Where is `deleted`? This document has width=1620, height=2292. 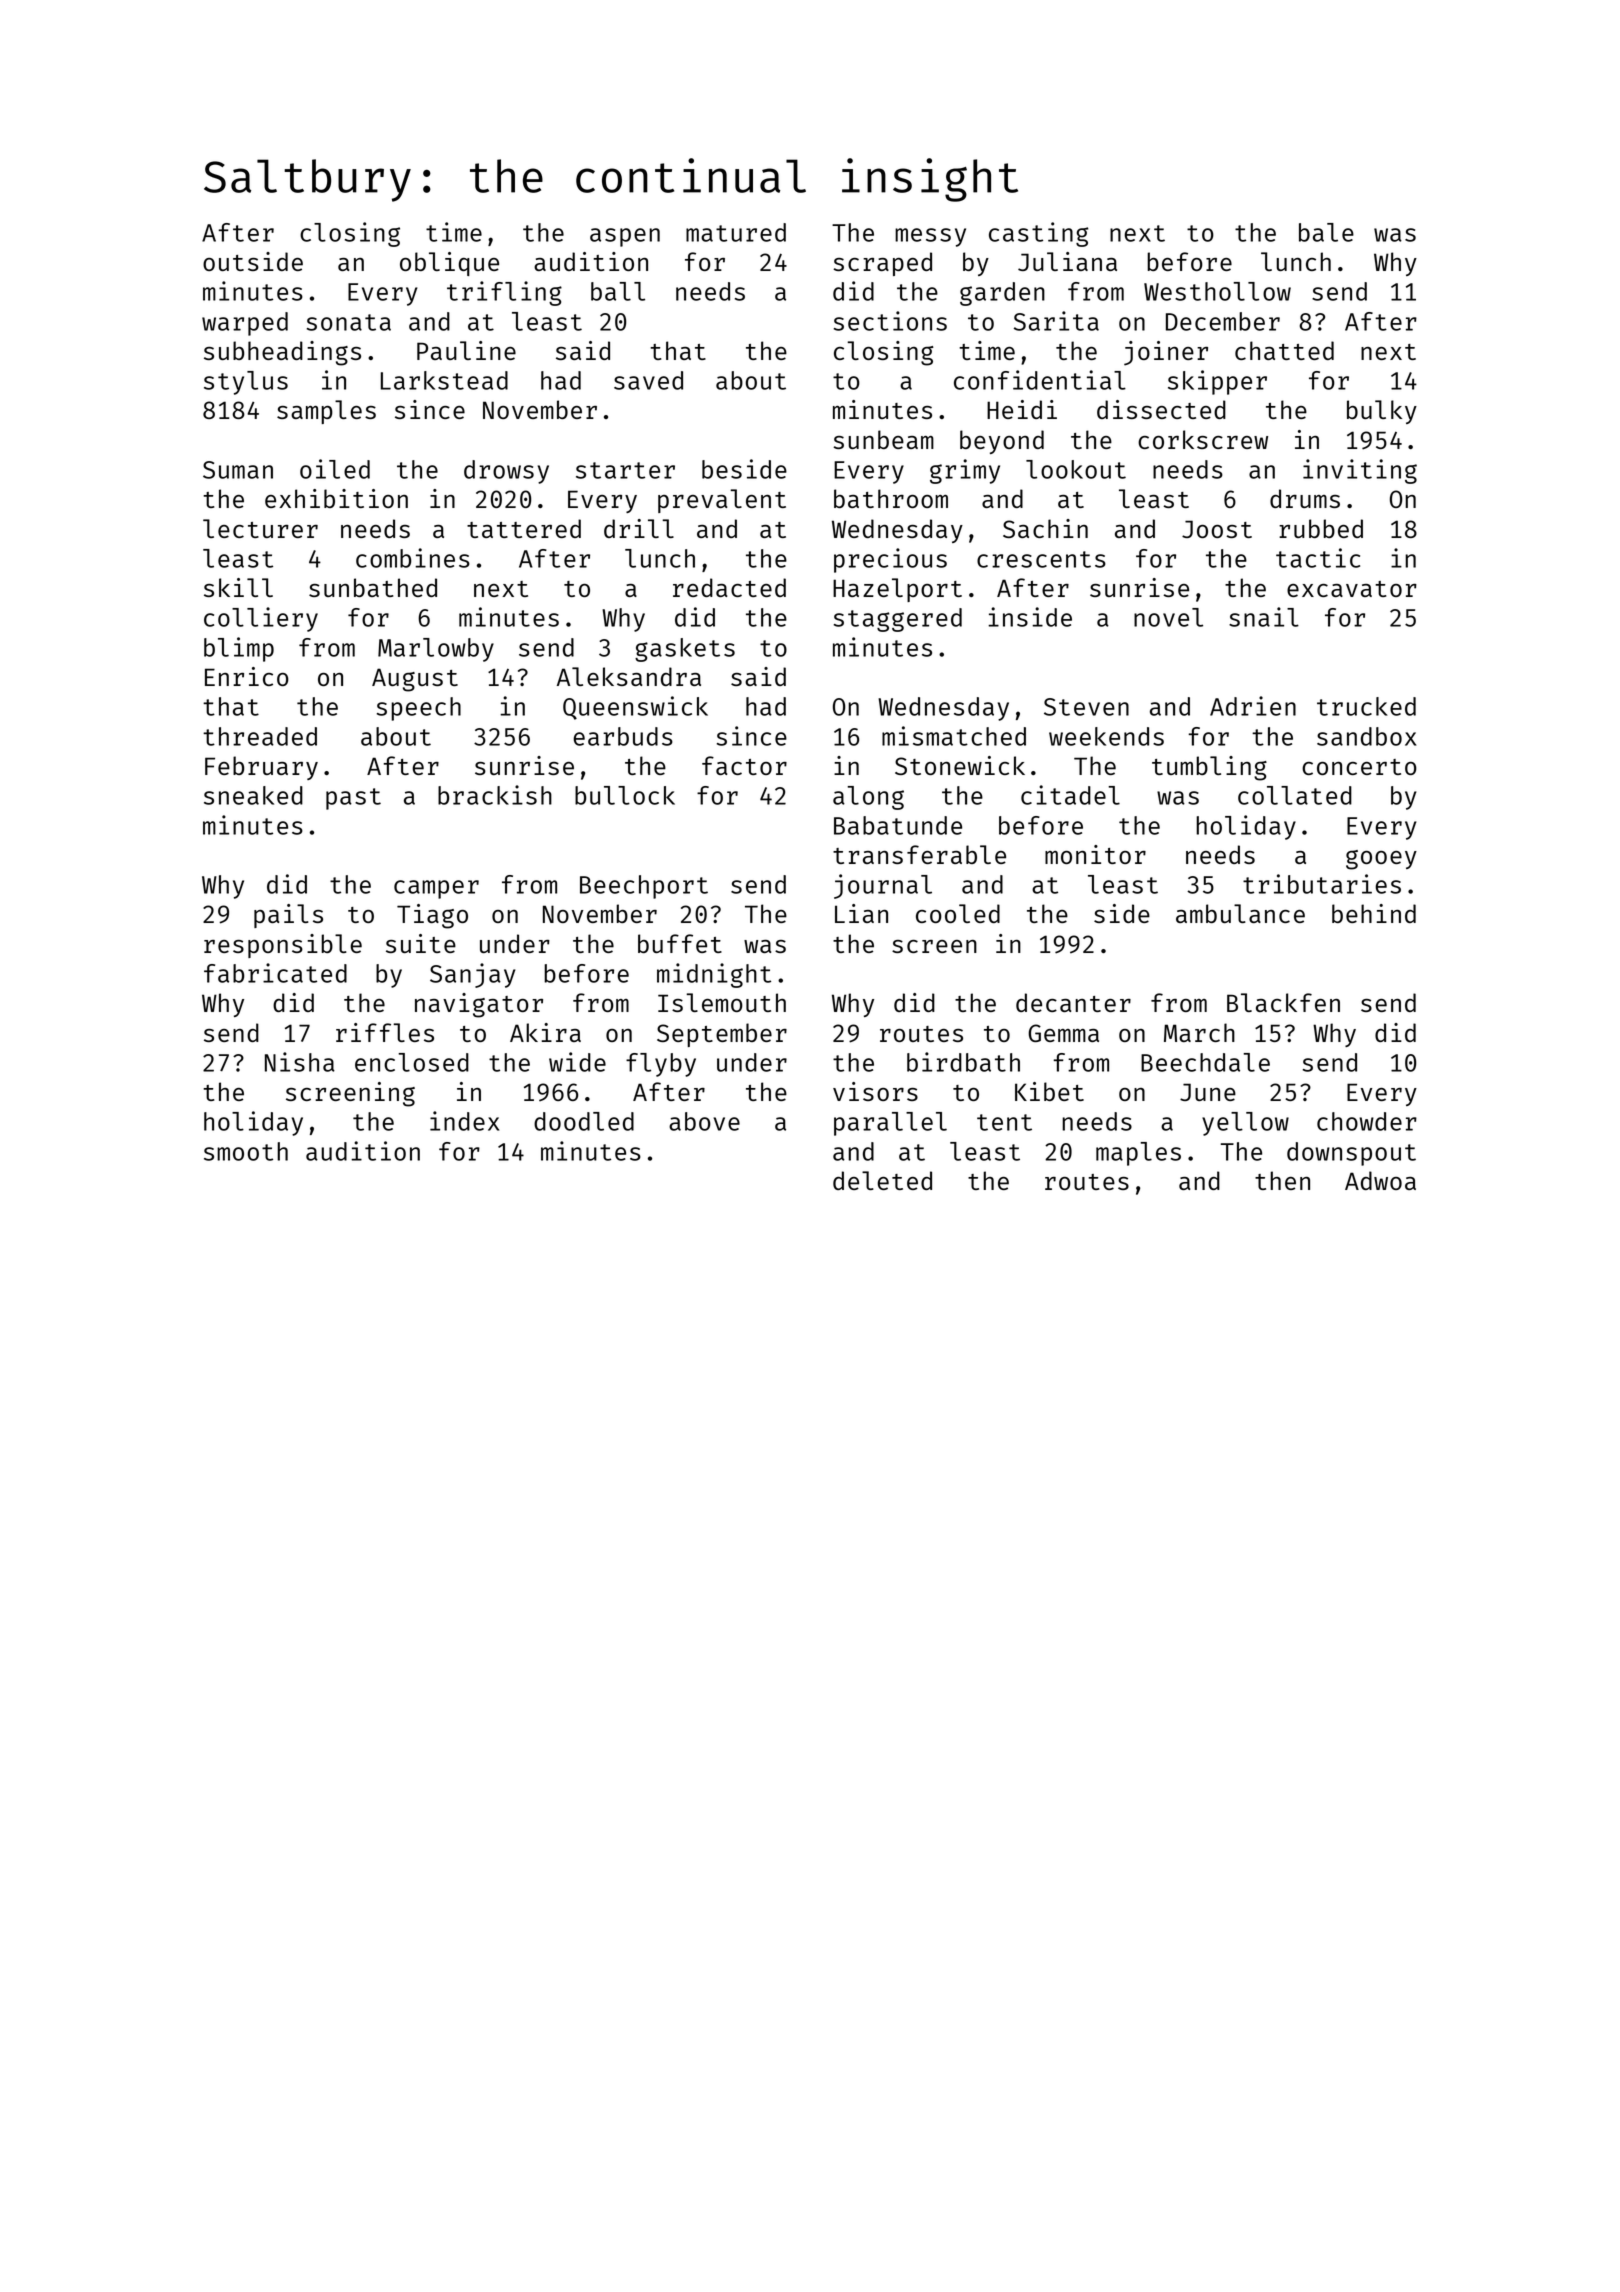 deleted is located at coordinates (882, 1180).
